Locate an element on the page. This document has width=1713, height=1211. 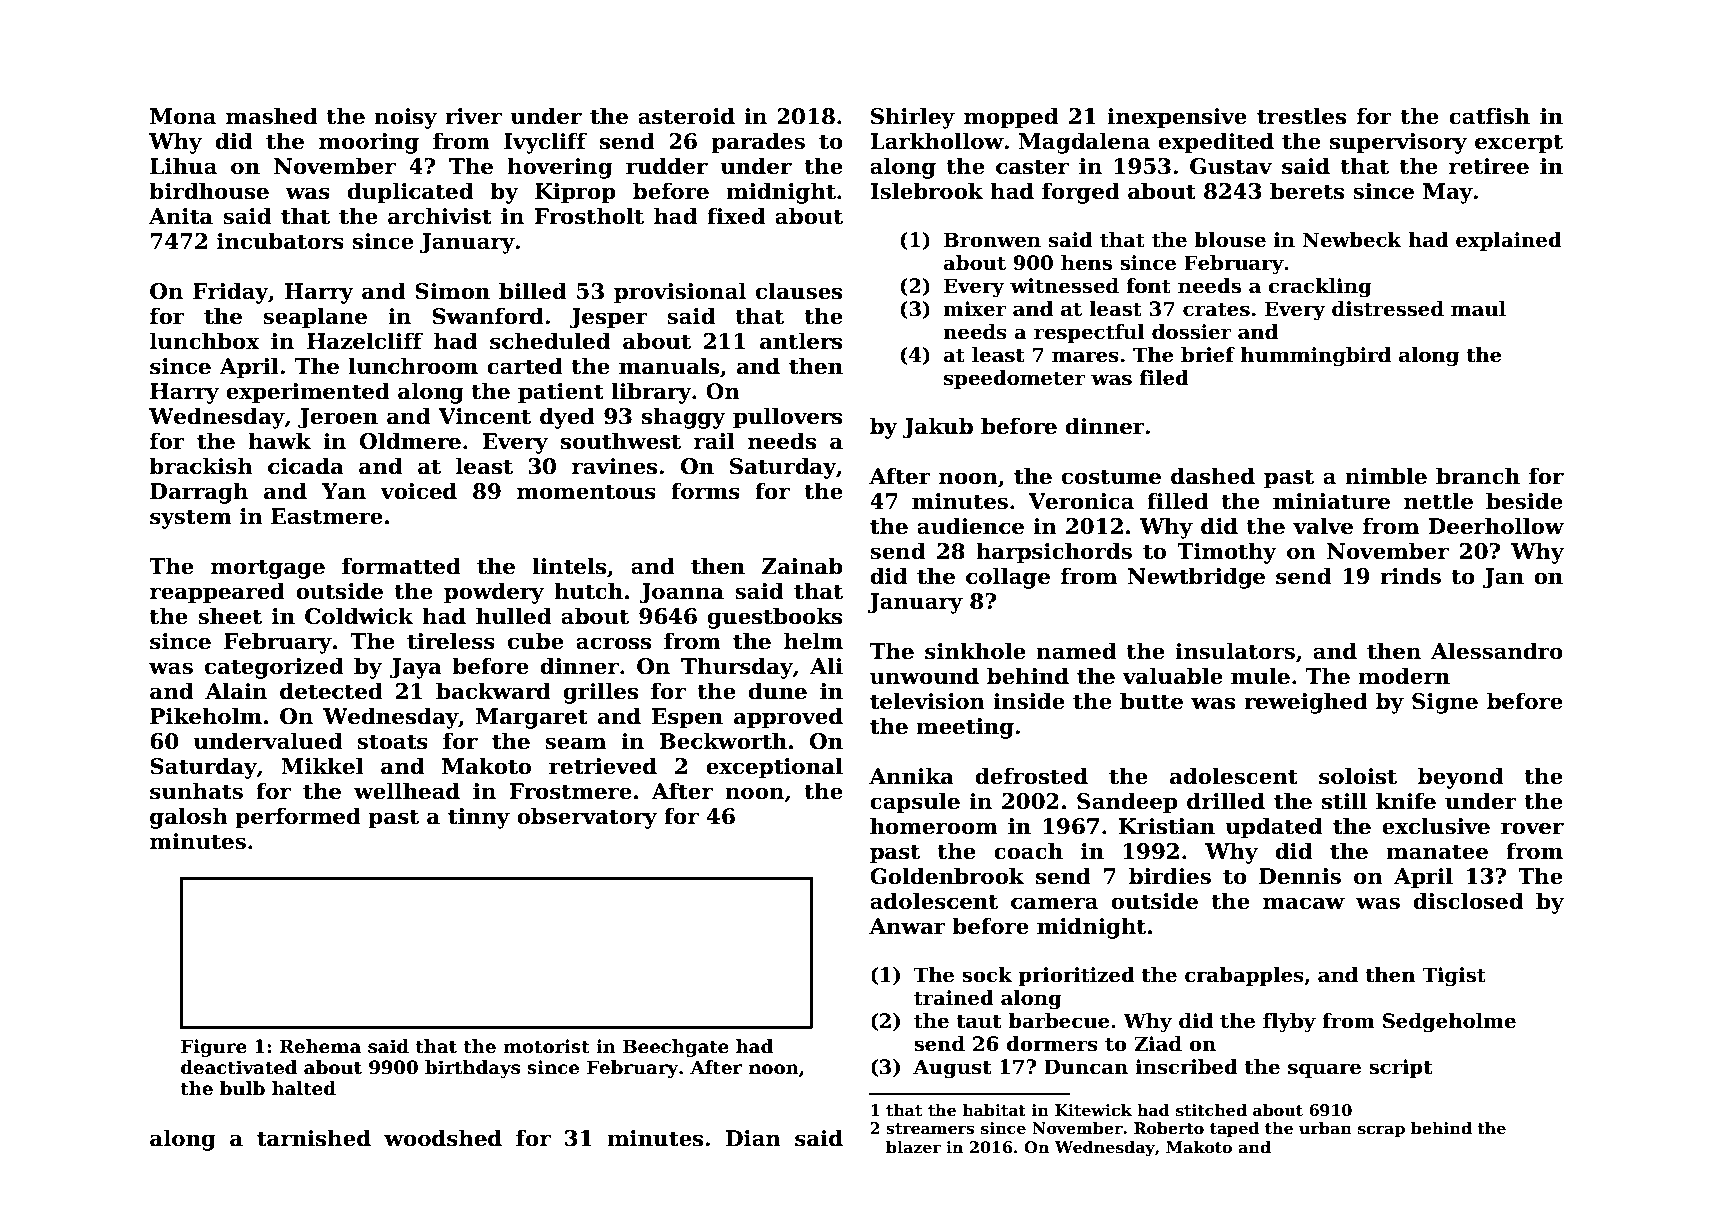
mashed is located at coordinates (272, 116).
